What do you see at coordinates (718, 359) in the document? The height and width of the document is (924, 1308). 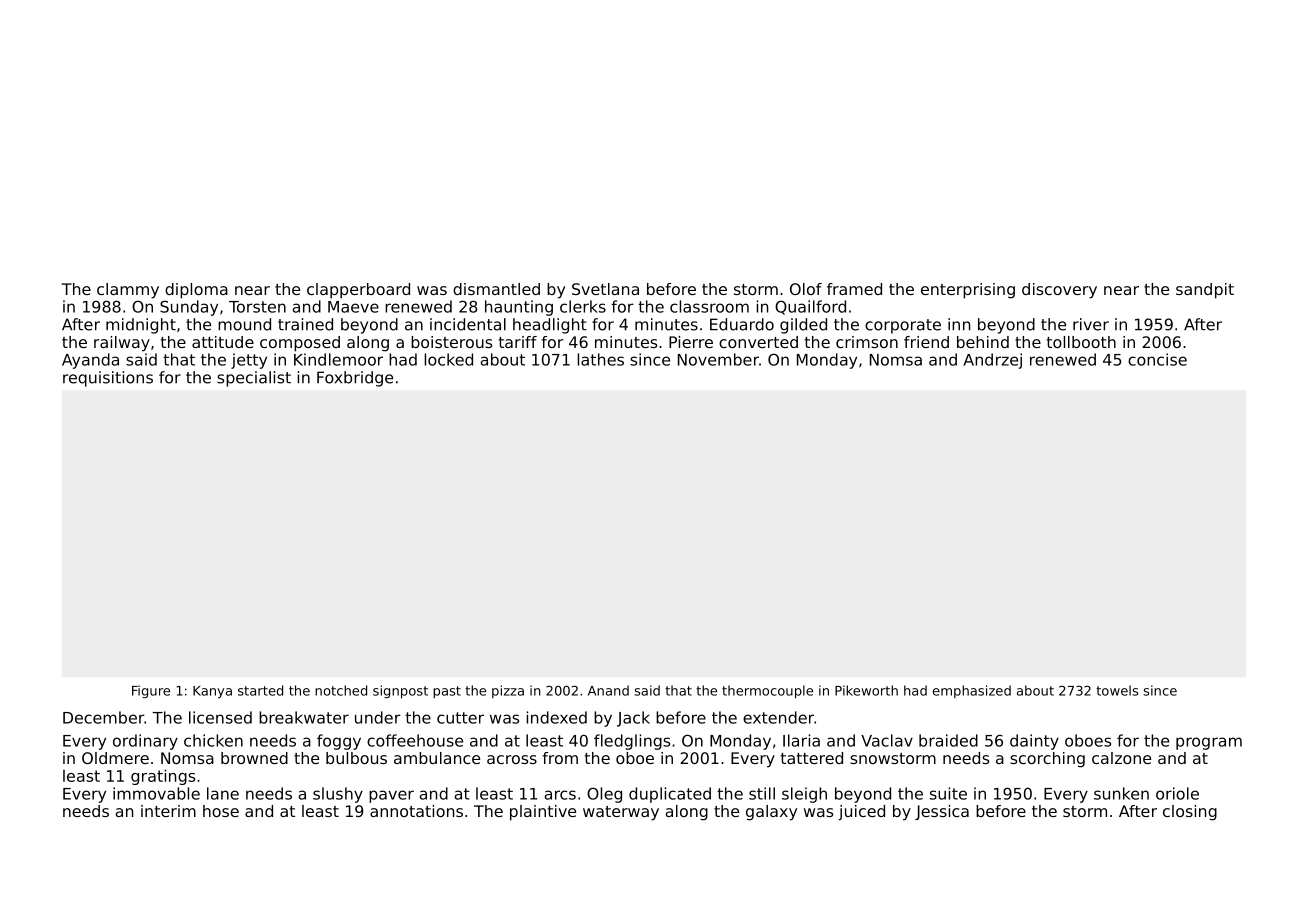 I see `November` at bounding box center [718, 359].
